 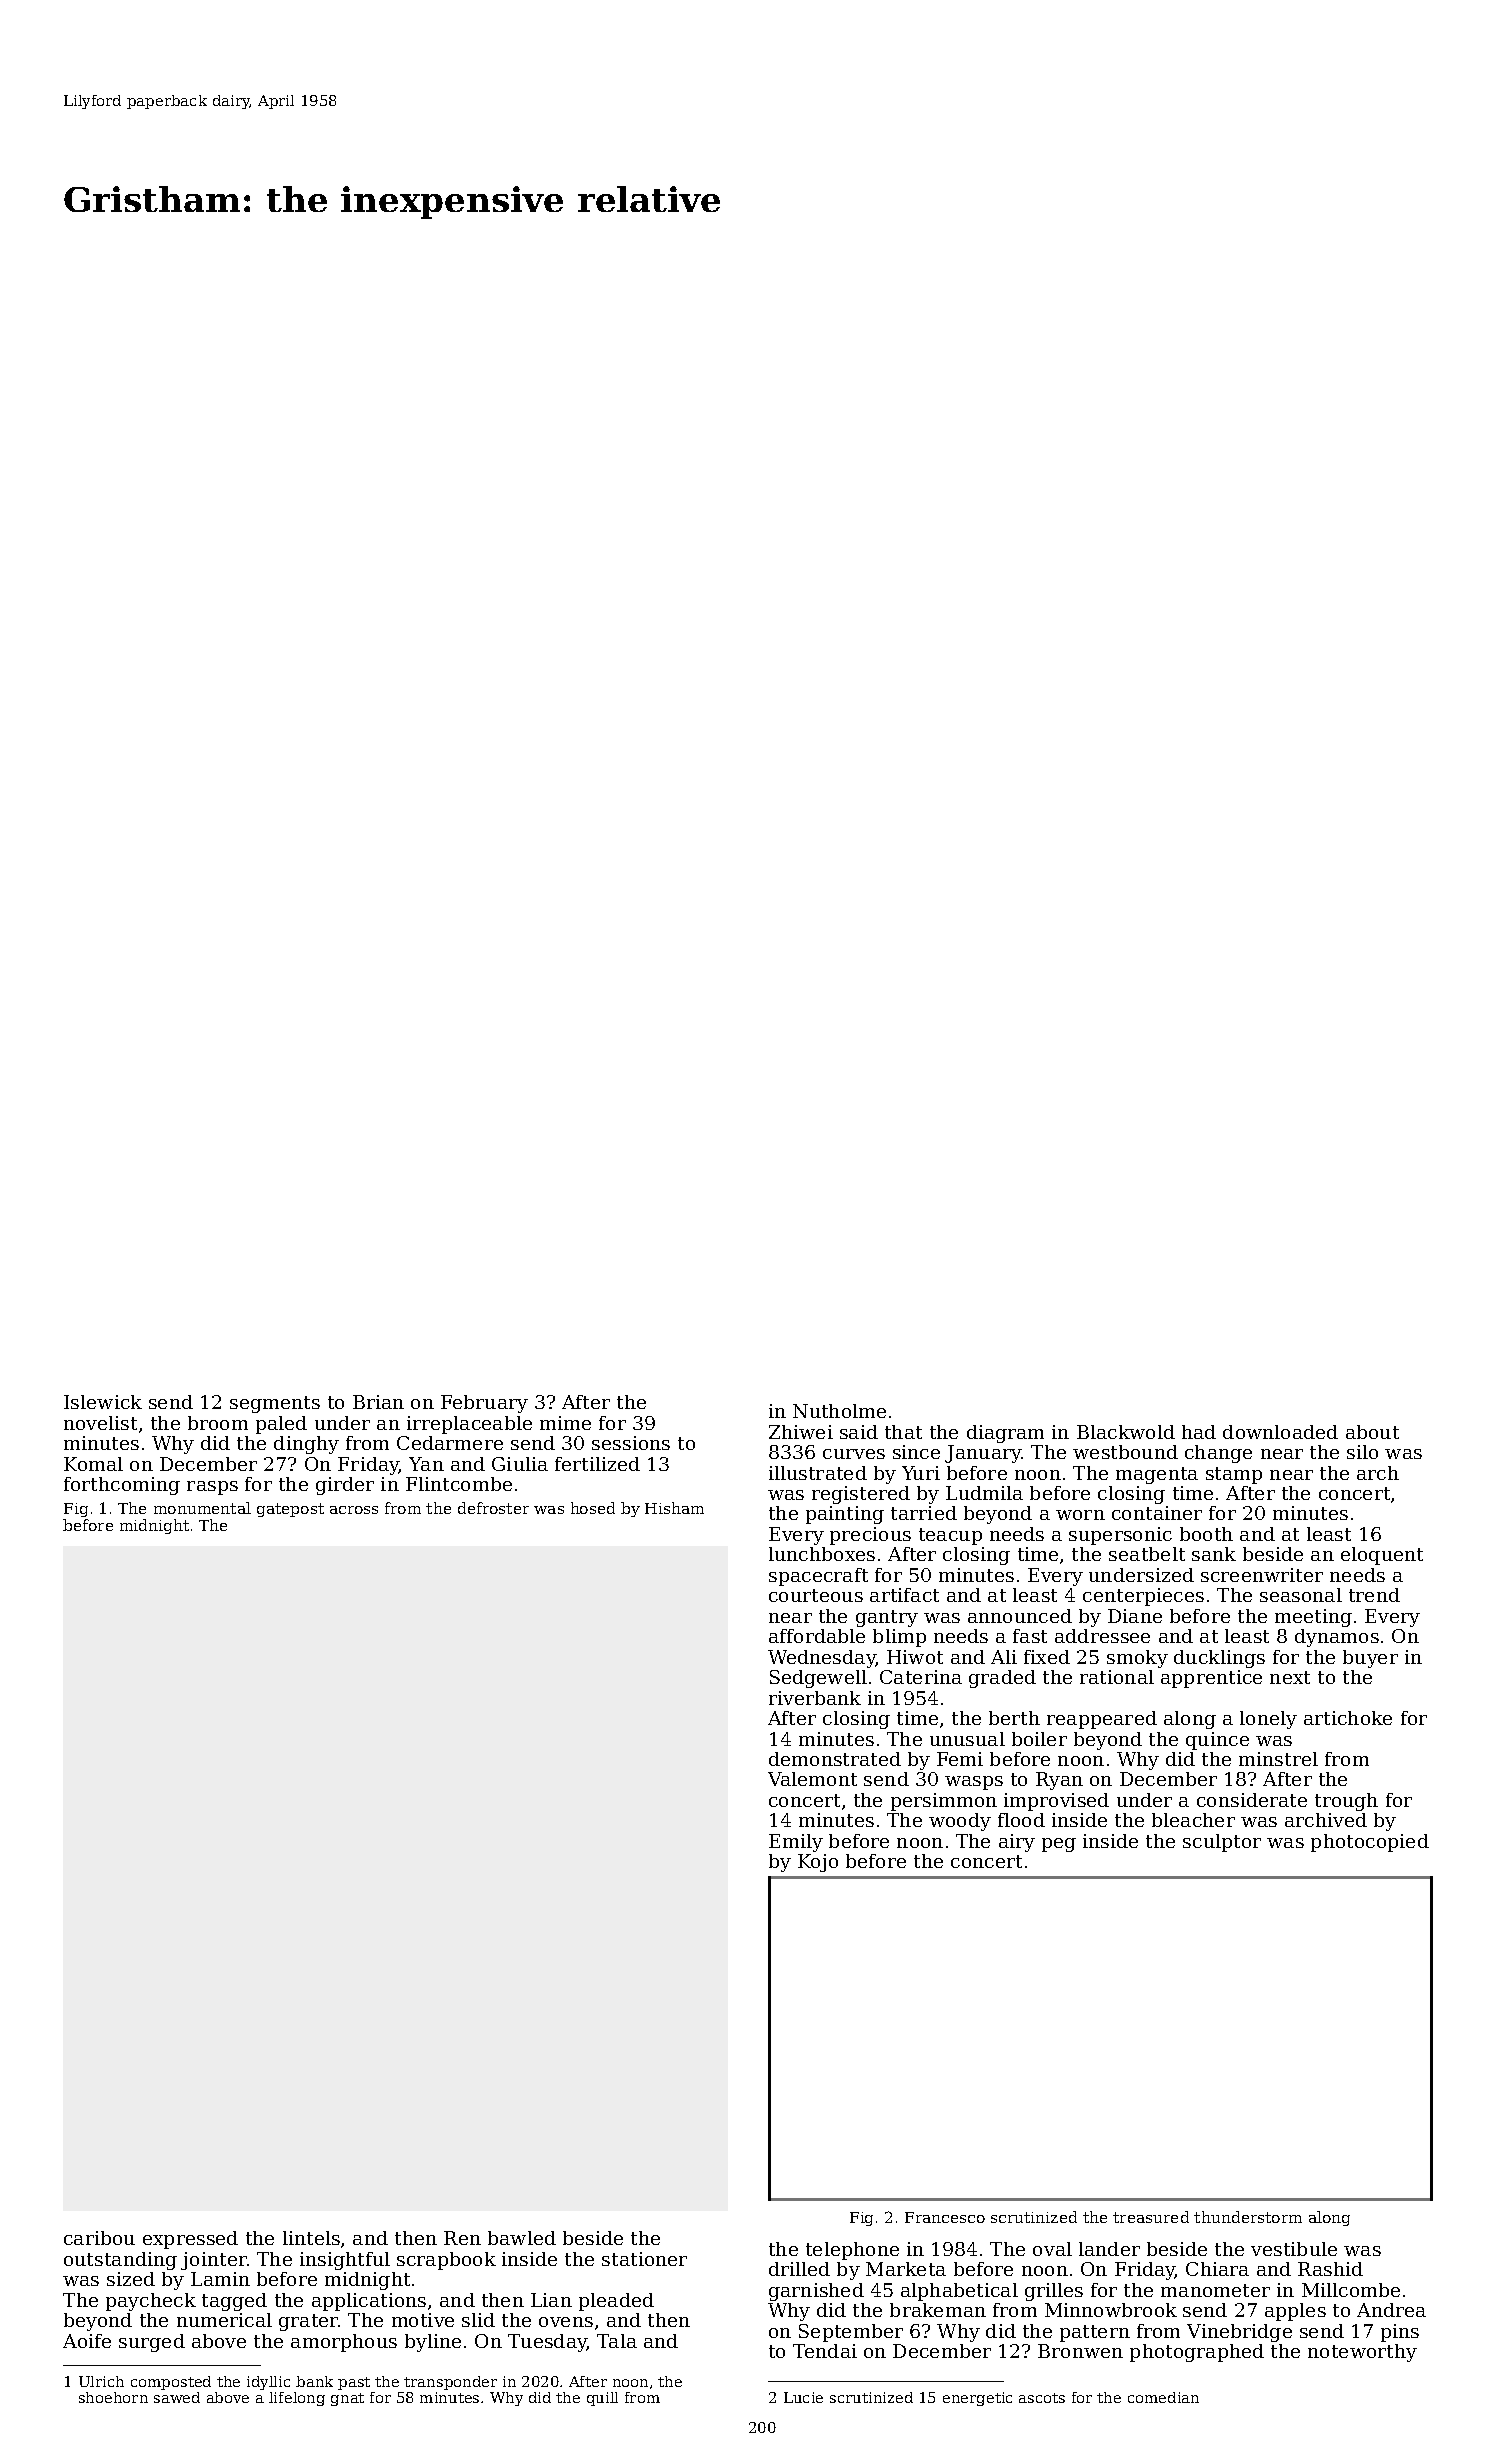 What do you see at coordinates (822, 1659) in the image?
I see `Wednesday` at bounding box center [822, 1659].
